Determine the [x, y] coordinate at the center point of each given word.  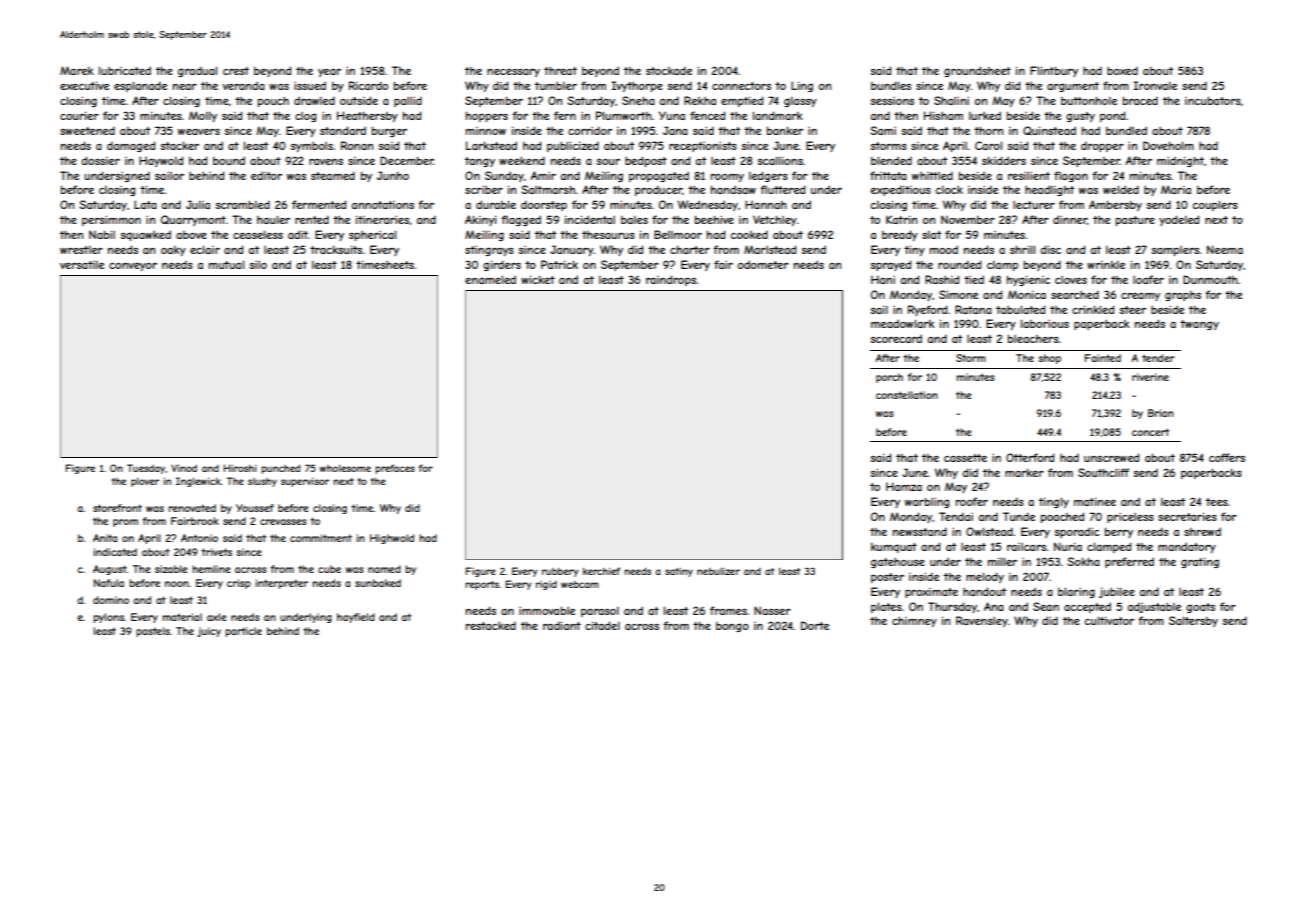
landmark [778, 115]
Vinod [184, 468]
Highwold [392, 539]
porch [889, 378]
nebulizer [718, 571]
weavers [199, 132]
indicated [115, 552]
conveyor [133, 267]
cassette [965, 458]
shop [1049, 359]
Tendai [956, 516]
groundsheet [977, 71]
